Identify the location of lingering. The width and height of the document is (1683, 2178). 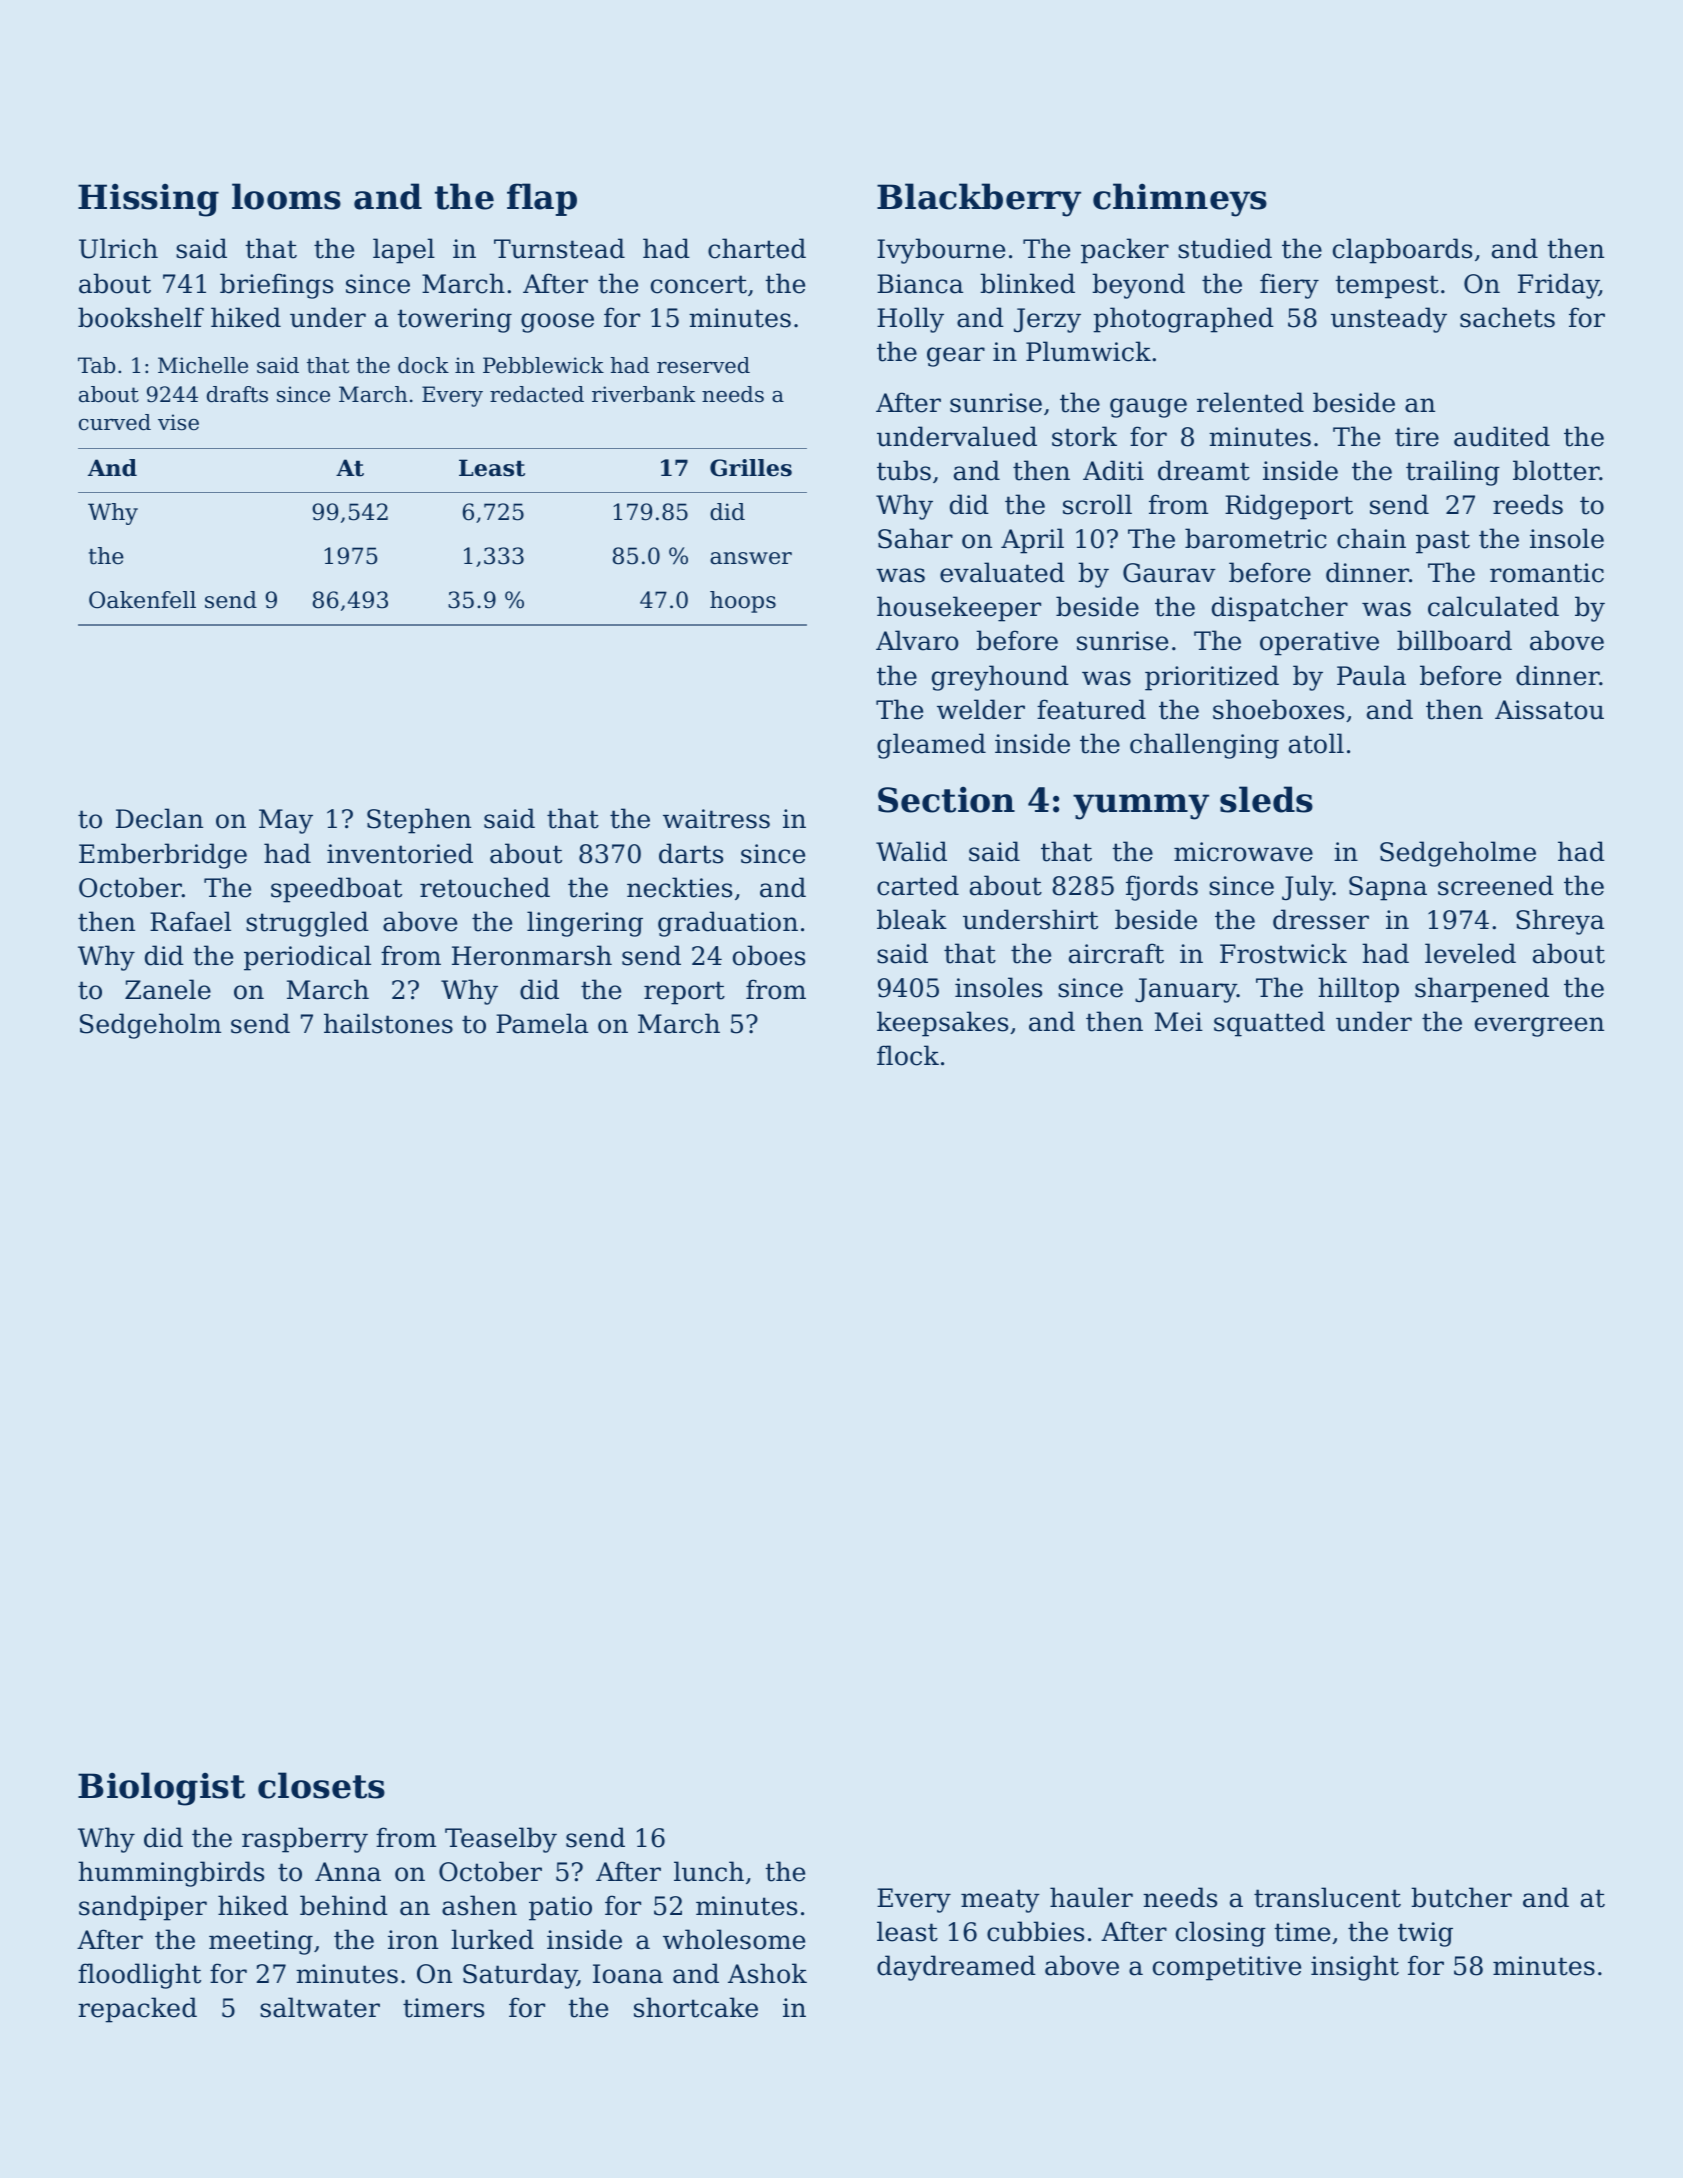
(585, 924).
